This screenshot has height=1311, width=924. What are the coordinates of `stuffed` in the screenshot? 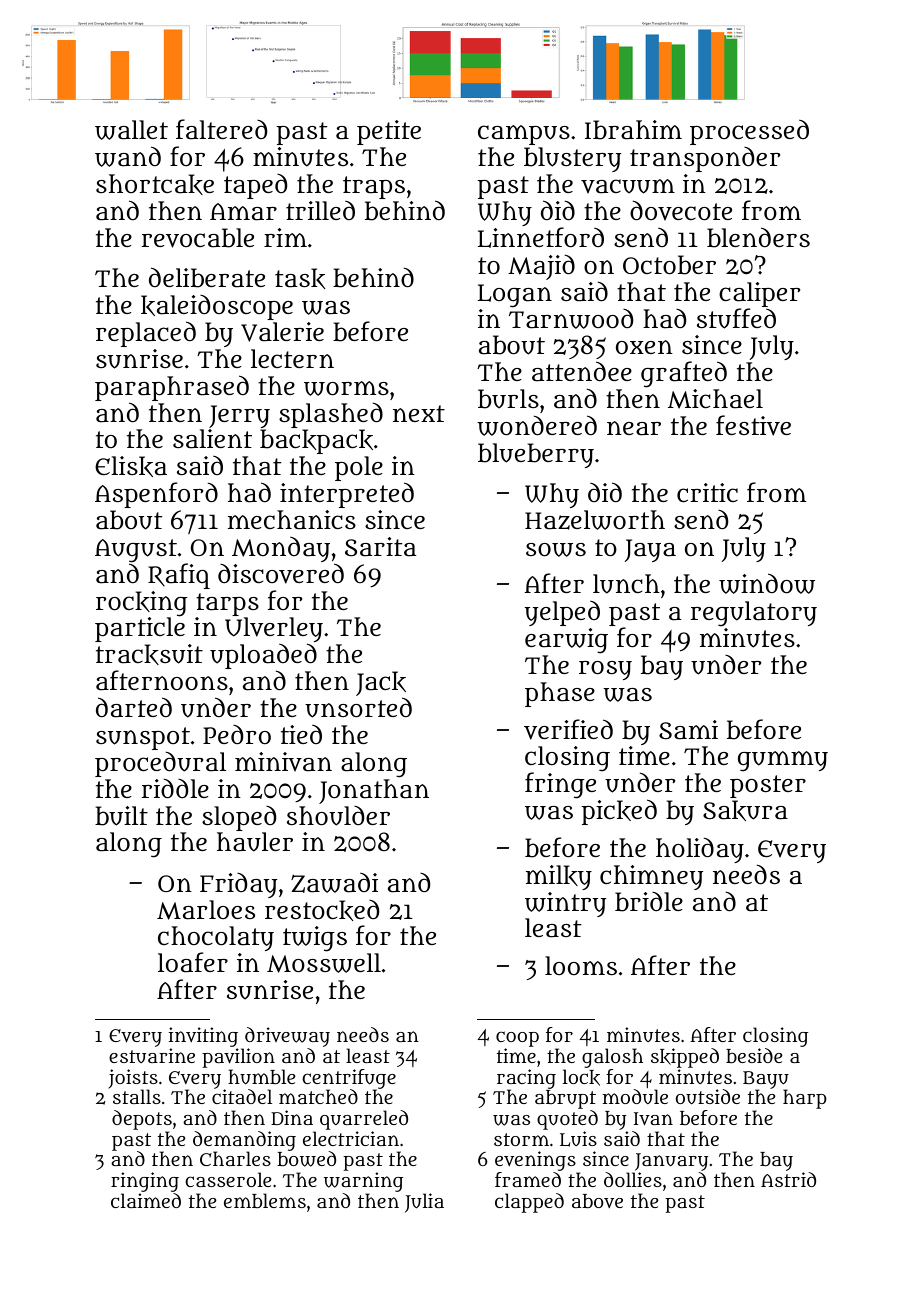 It's located at (736, 318).
